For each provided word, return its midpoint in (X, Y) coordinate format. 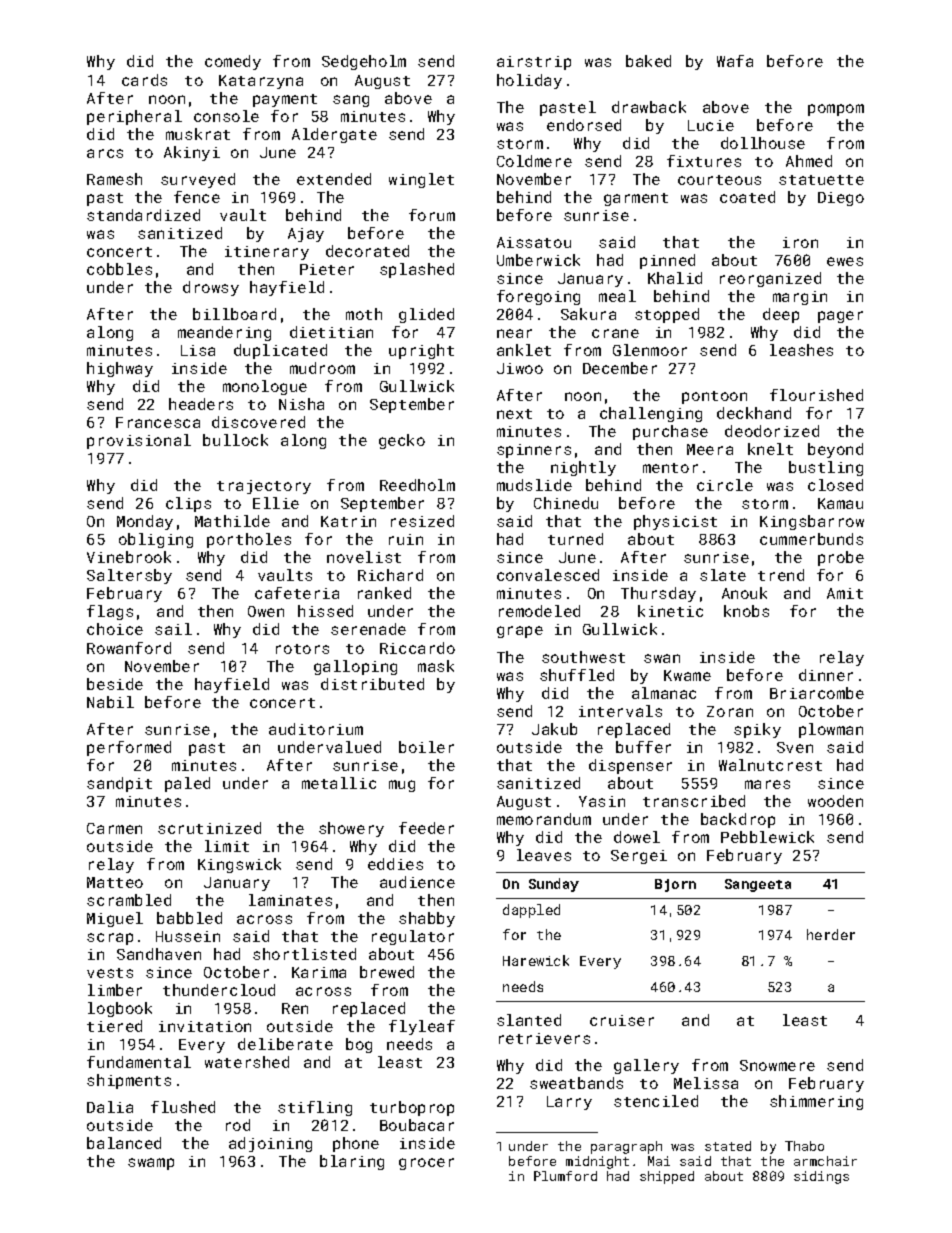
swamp (151, 1164)
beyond (835, 450)
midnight (597, 1162)
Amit (845, 593)
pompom (836, 110)
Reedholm (417, 485)
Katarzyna (261, 82)
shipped (667, 1177)
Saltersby (129, 576)
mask (436, 666)
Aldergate (334, 135)
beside (115, 684)
